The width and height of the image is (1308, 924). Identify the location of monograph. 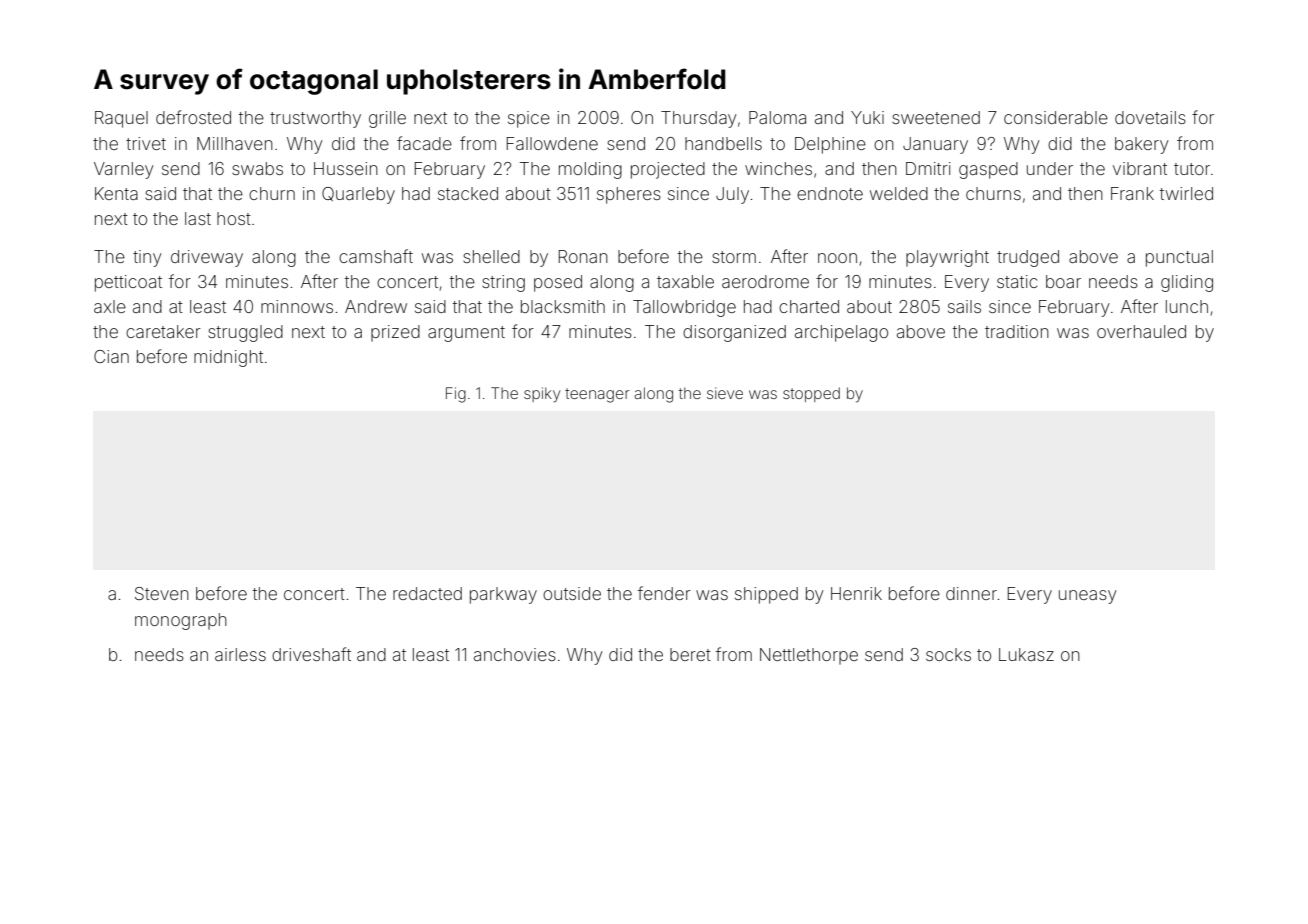
(181, 621).
